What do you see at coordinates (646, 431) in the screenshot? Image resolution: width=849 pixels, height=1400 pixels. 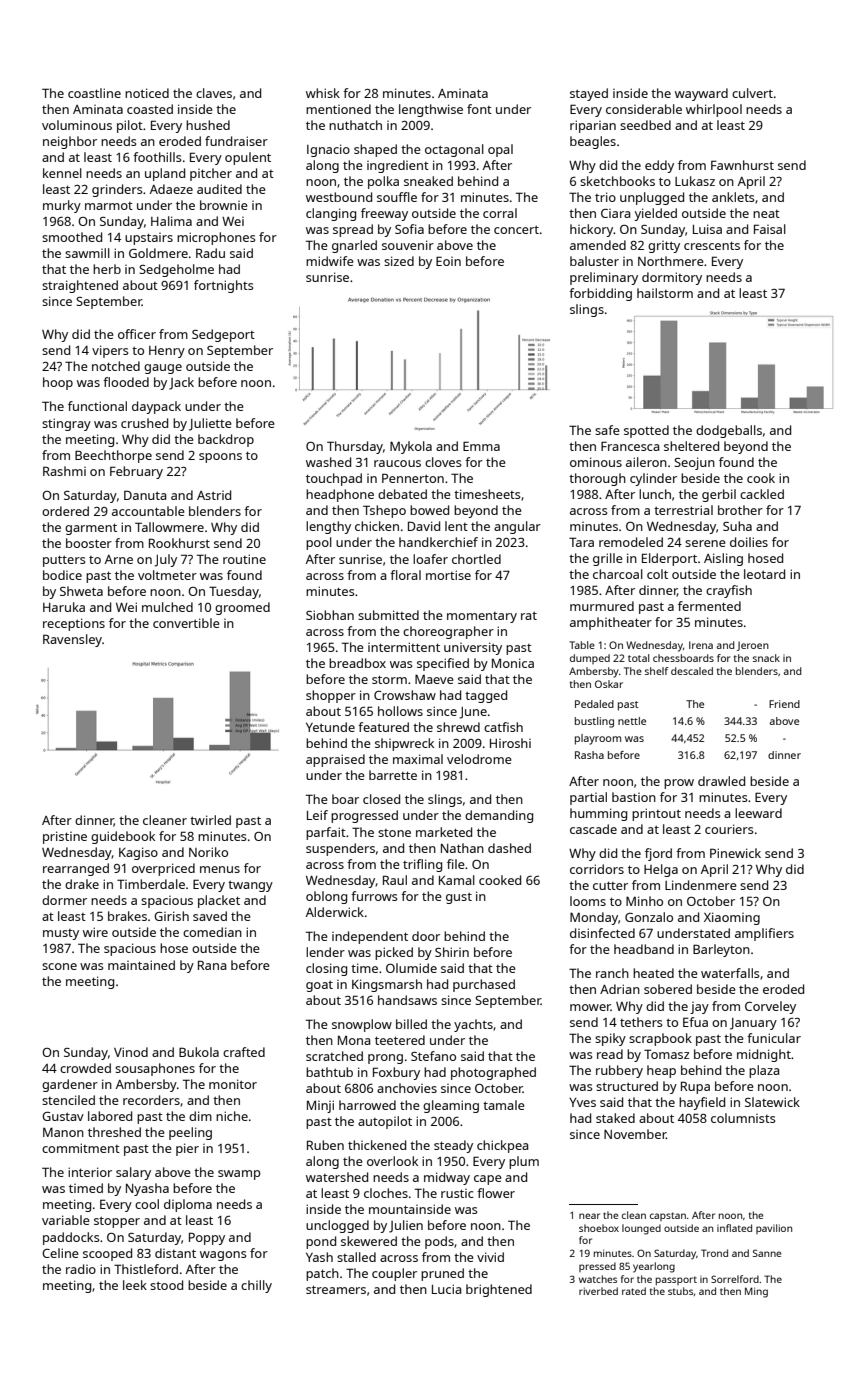 I see `spotted` at bounding box center [646, 431].
